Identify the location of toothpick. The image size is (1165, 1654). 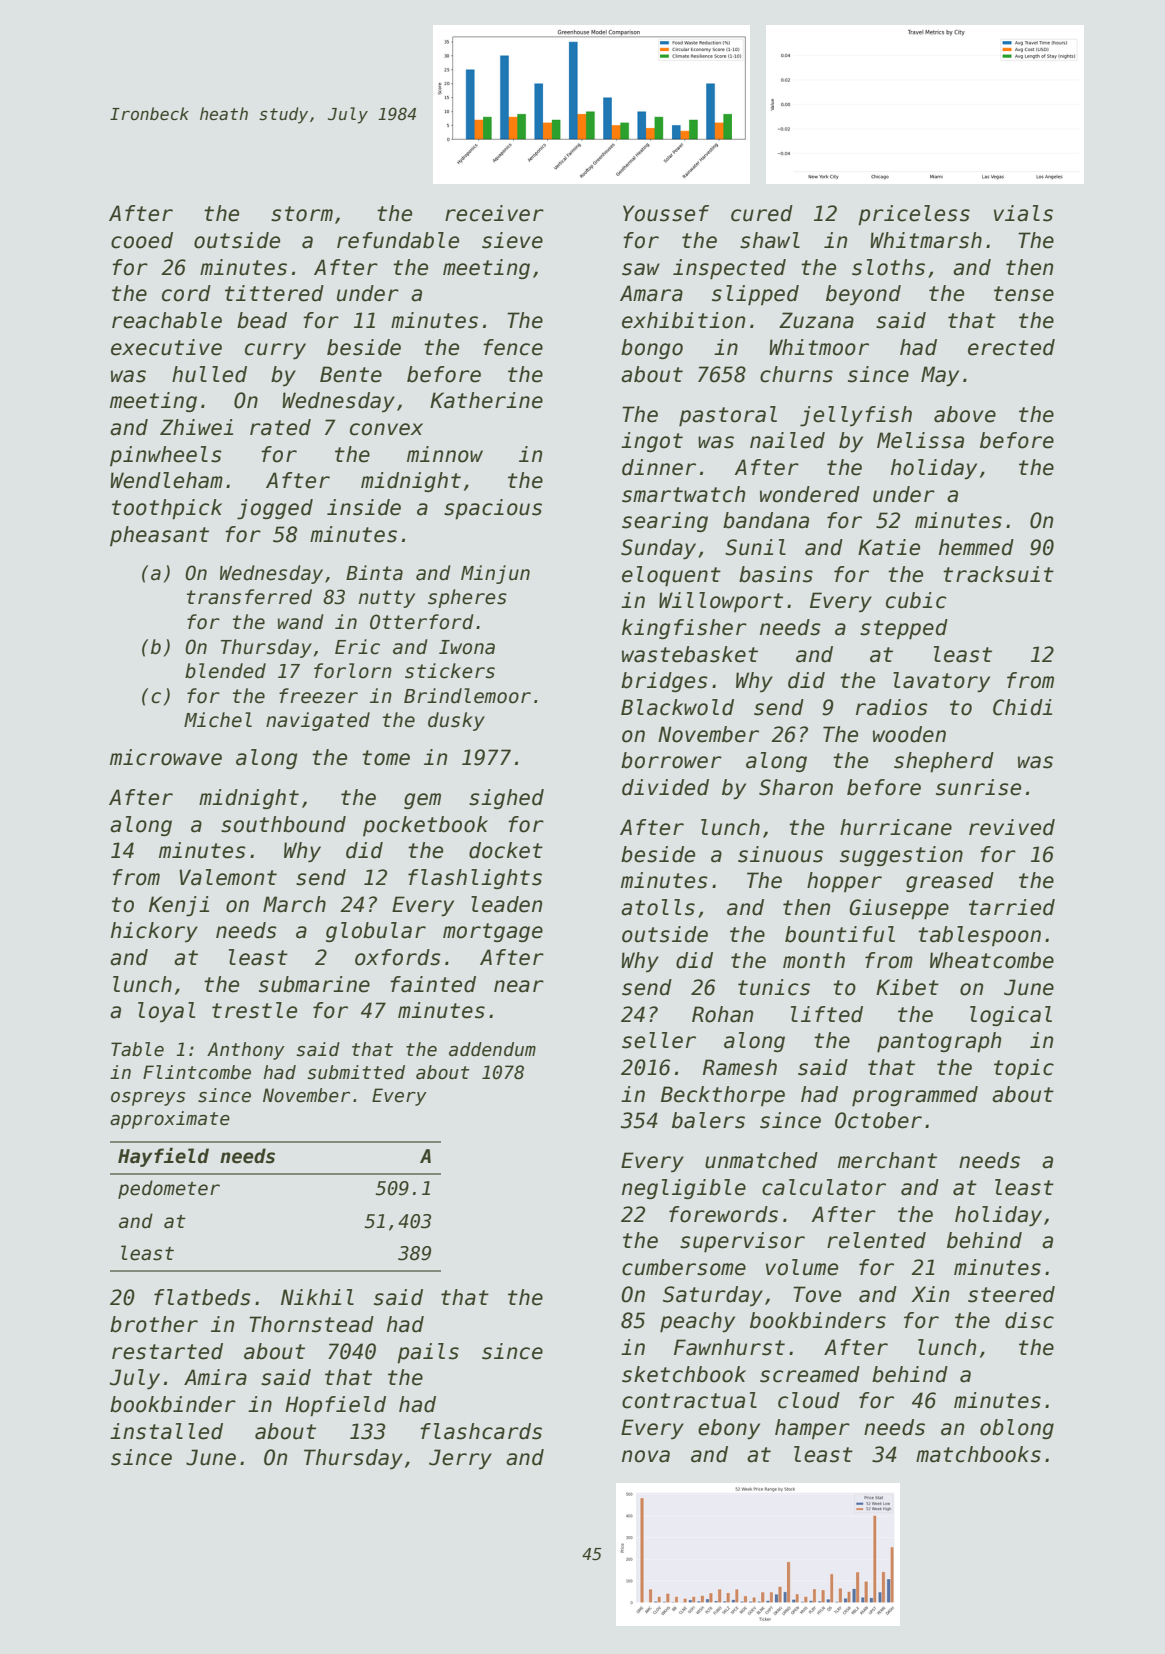
(167, 509).
